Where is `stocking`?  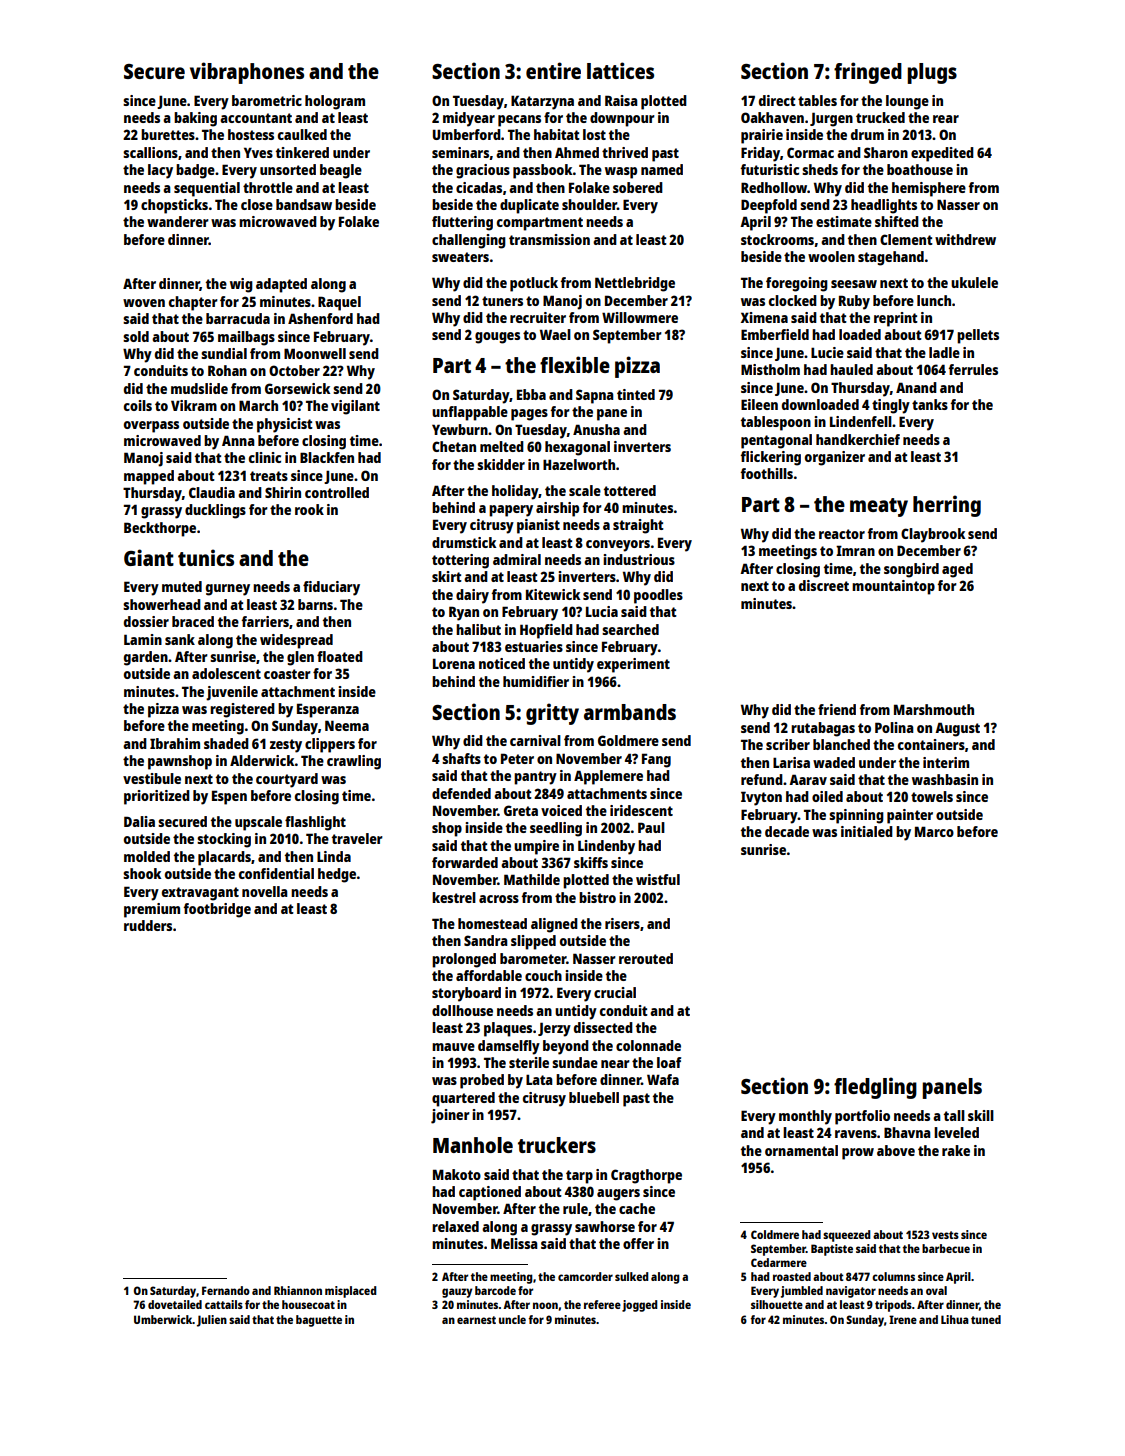 stocking is located at coordinates (224, 840).
